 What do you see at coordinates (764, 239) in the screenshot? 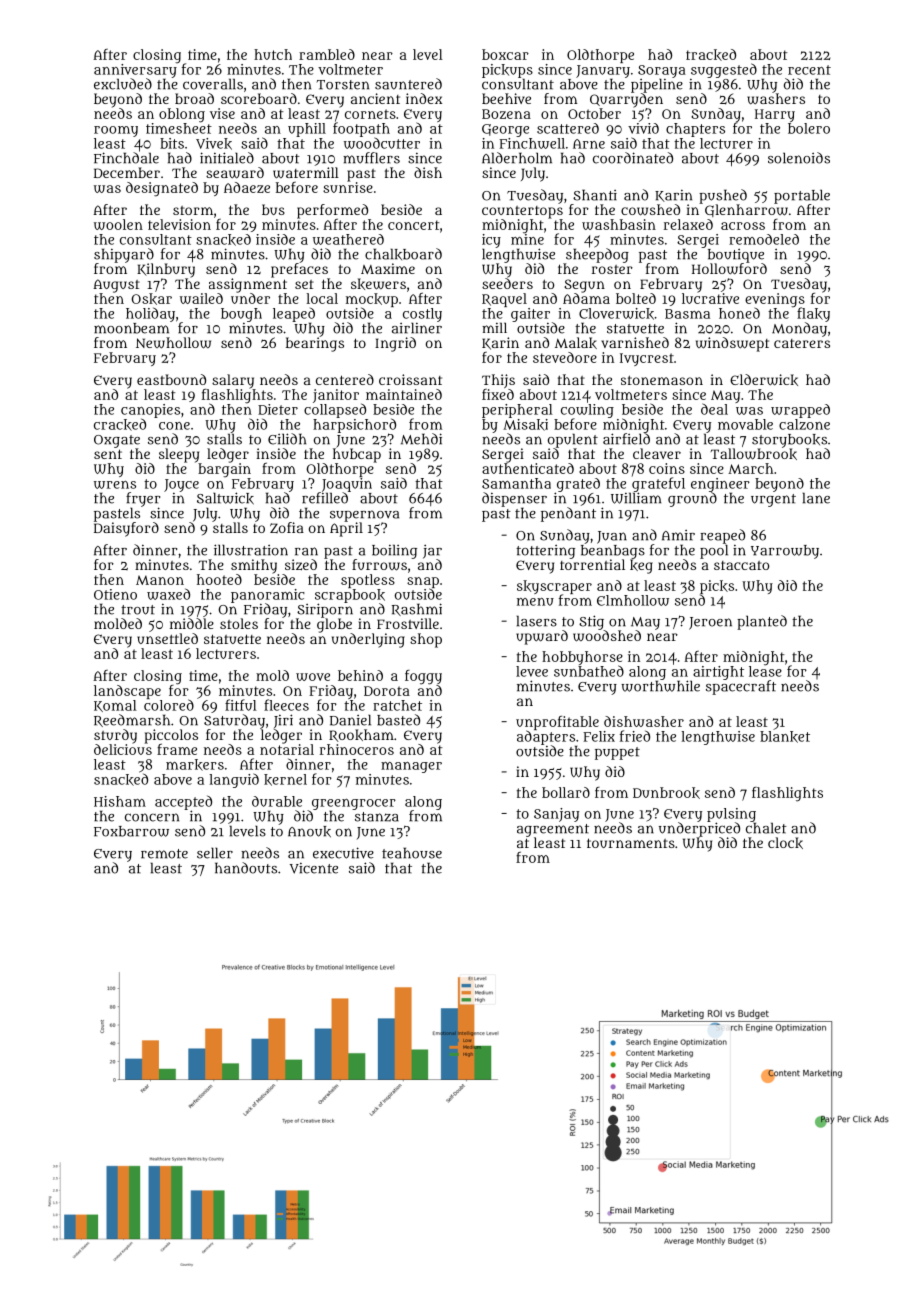
I see `remodeled` at bounding box center [764, 239].
